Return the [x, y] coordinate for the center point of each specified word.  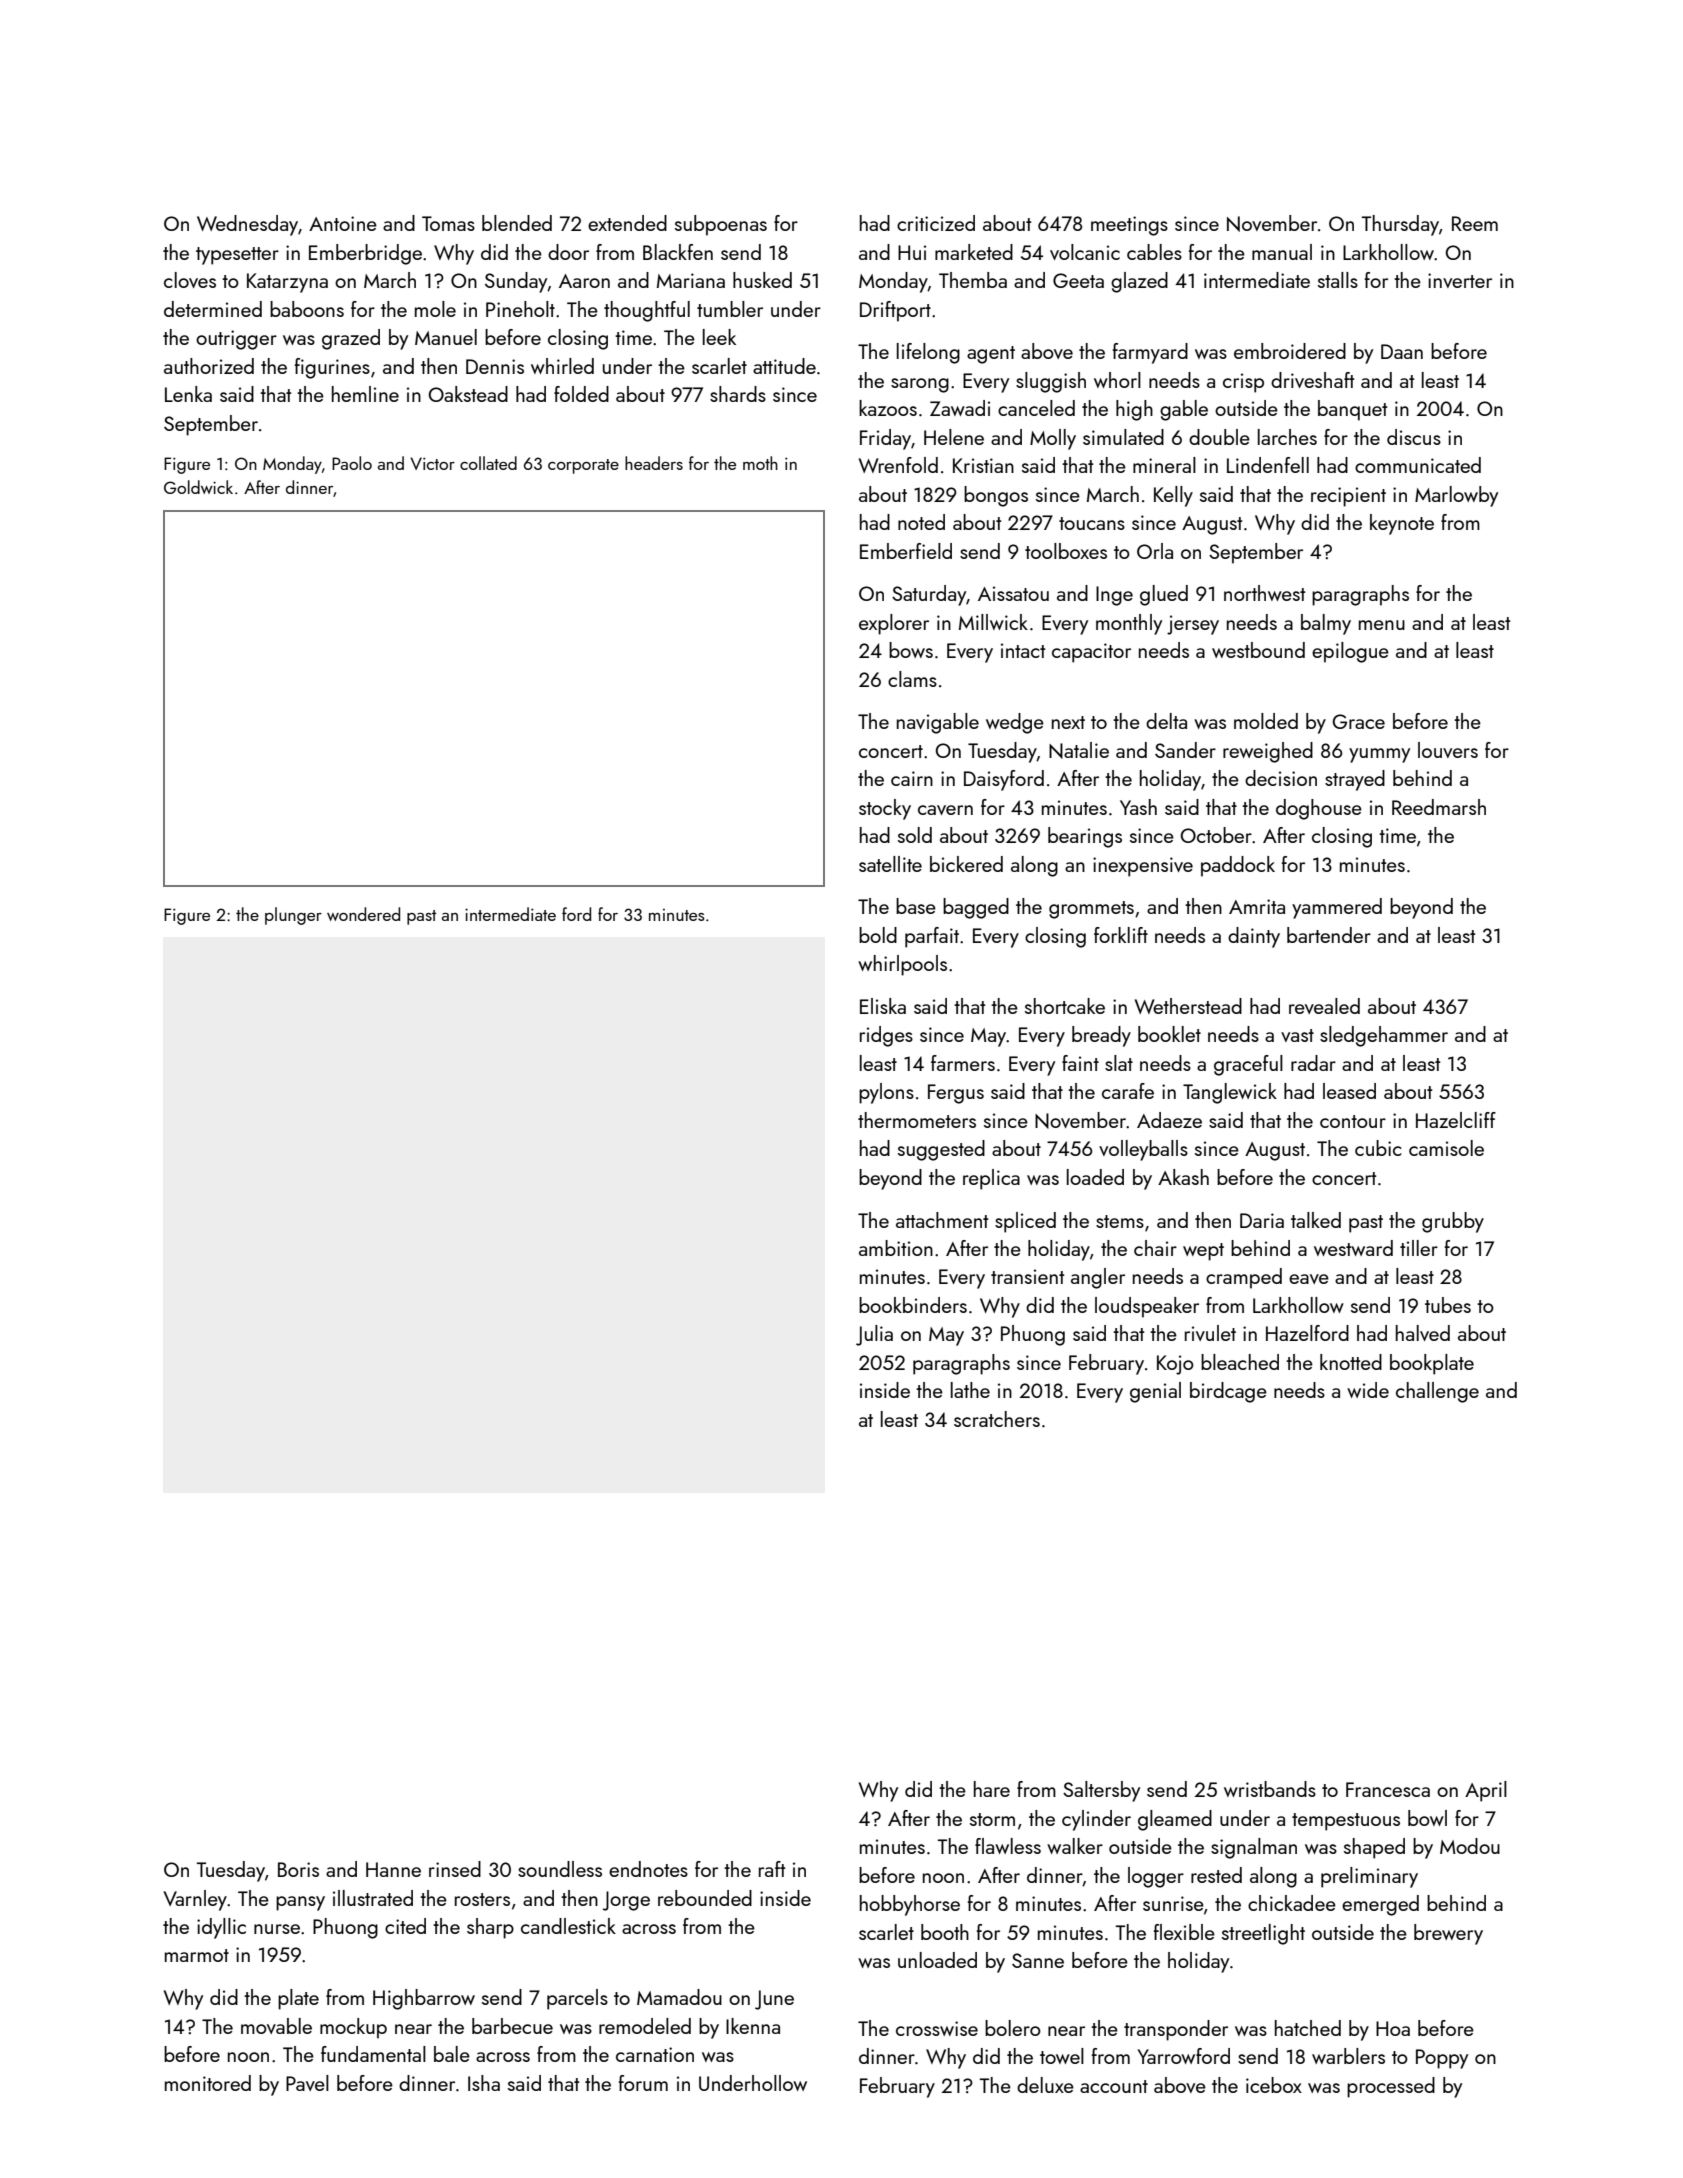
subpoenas [721, 225]
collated [488, 463]
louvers [1448, 750]
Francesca [1388, 1789]
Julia [874, 1335]
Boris [298, 1869]
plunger [293, 916]
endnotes [648, 1869]
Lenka [188, 394]
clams [912, 679]
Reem [1475, 223]
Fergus [956, 1094]
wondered [363, 914]
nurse [277, 1929]
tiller [1419, 1248]
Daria [1262, 1220]
